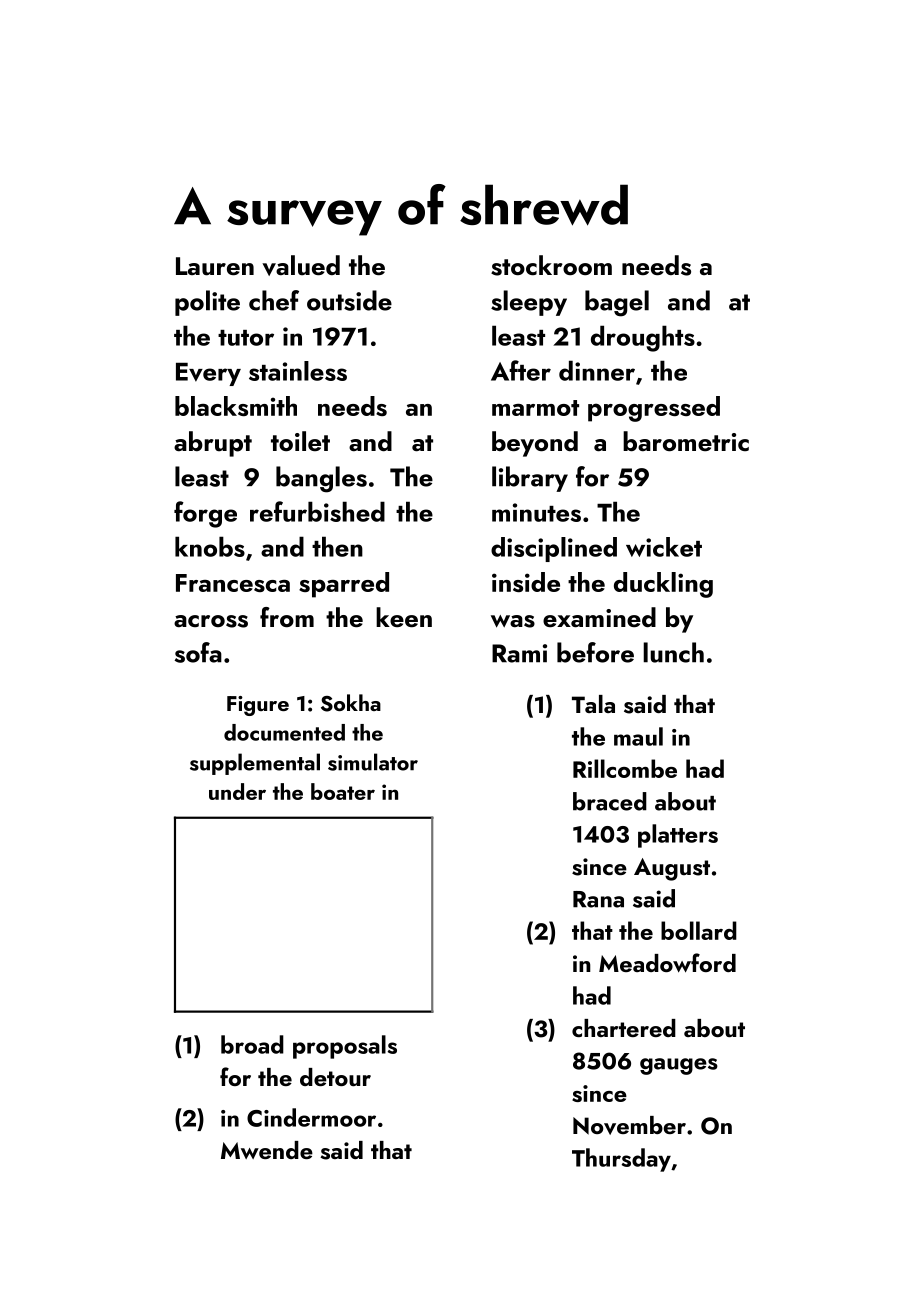 This screenshot has height=1311, width=924. Describe the element at coordinates (274, 300) in the screenshot. I see `chef` at that location.
